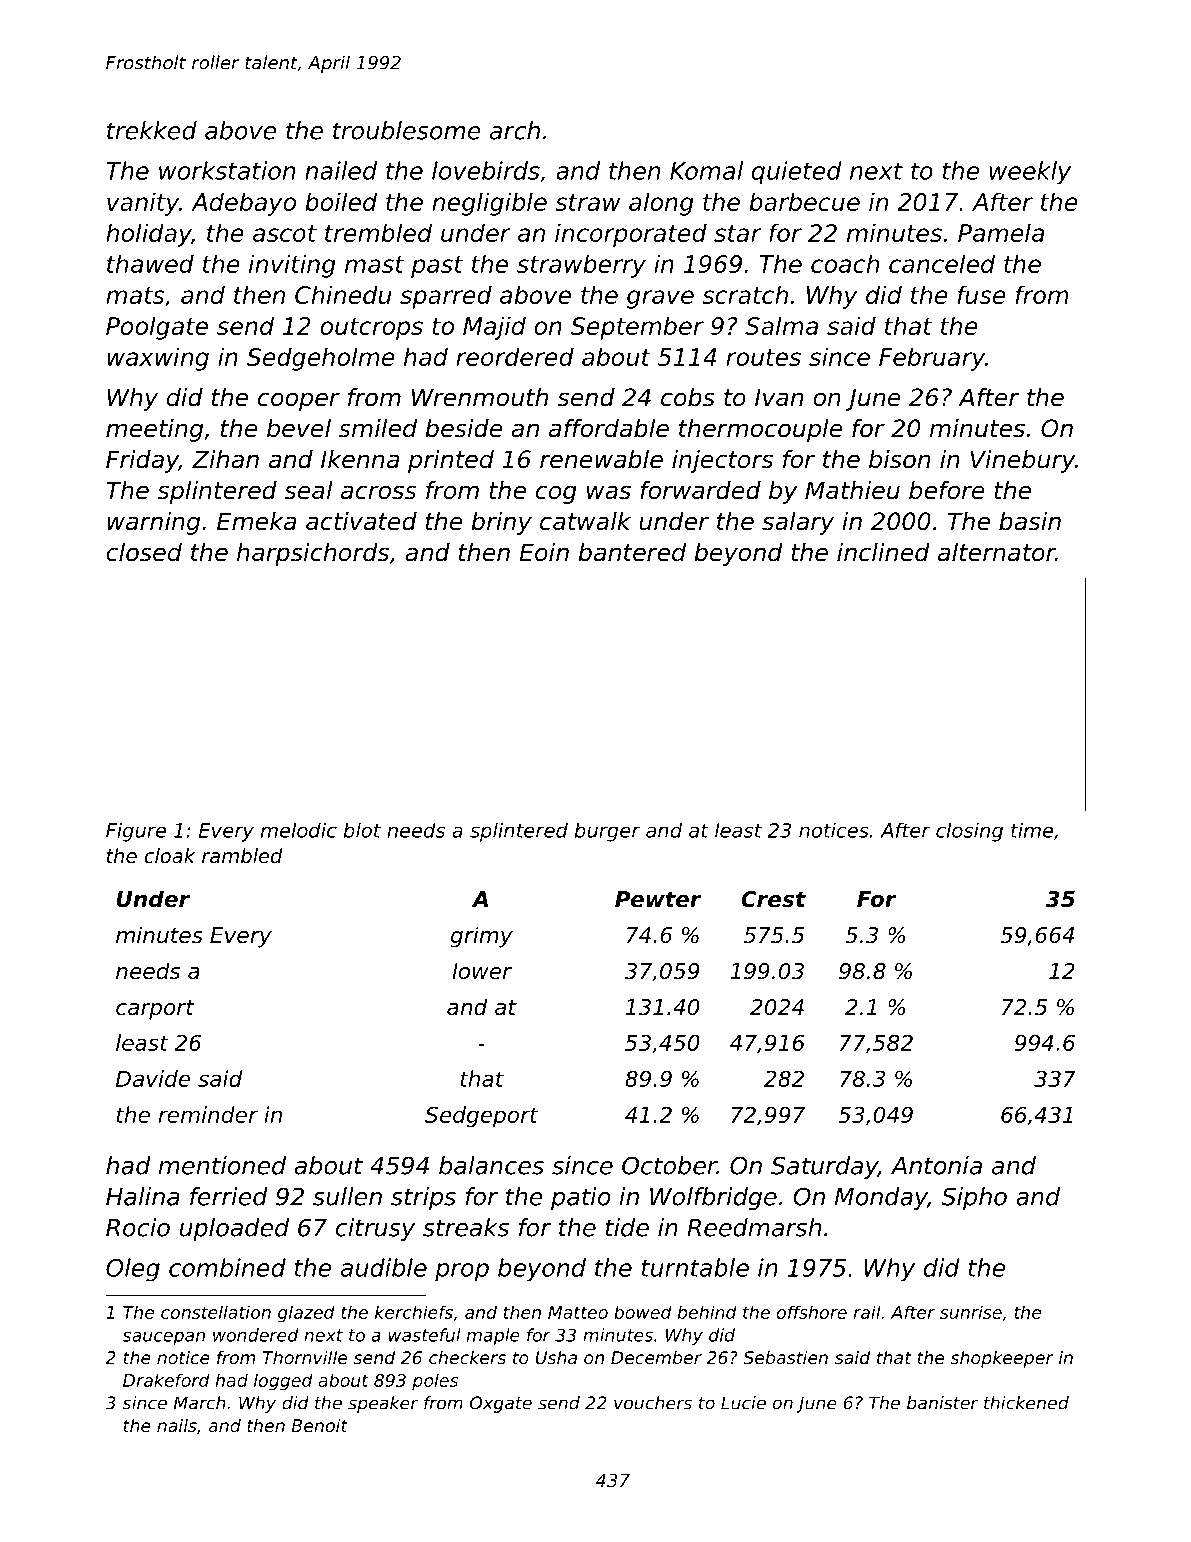 This screenshot has width=1191, height=1542. I want to click on Crest, so click(773, 899).
